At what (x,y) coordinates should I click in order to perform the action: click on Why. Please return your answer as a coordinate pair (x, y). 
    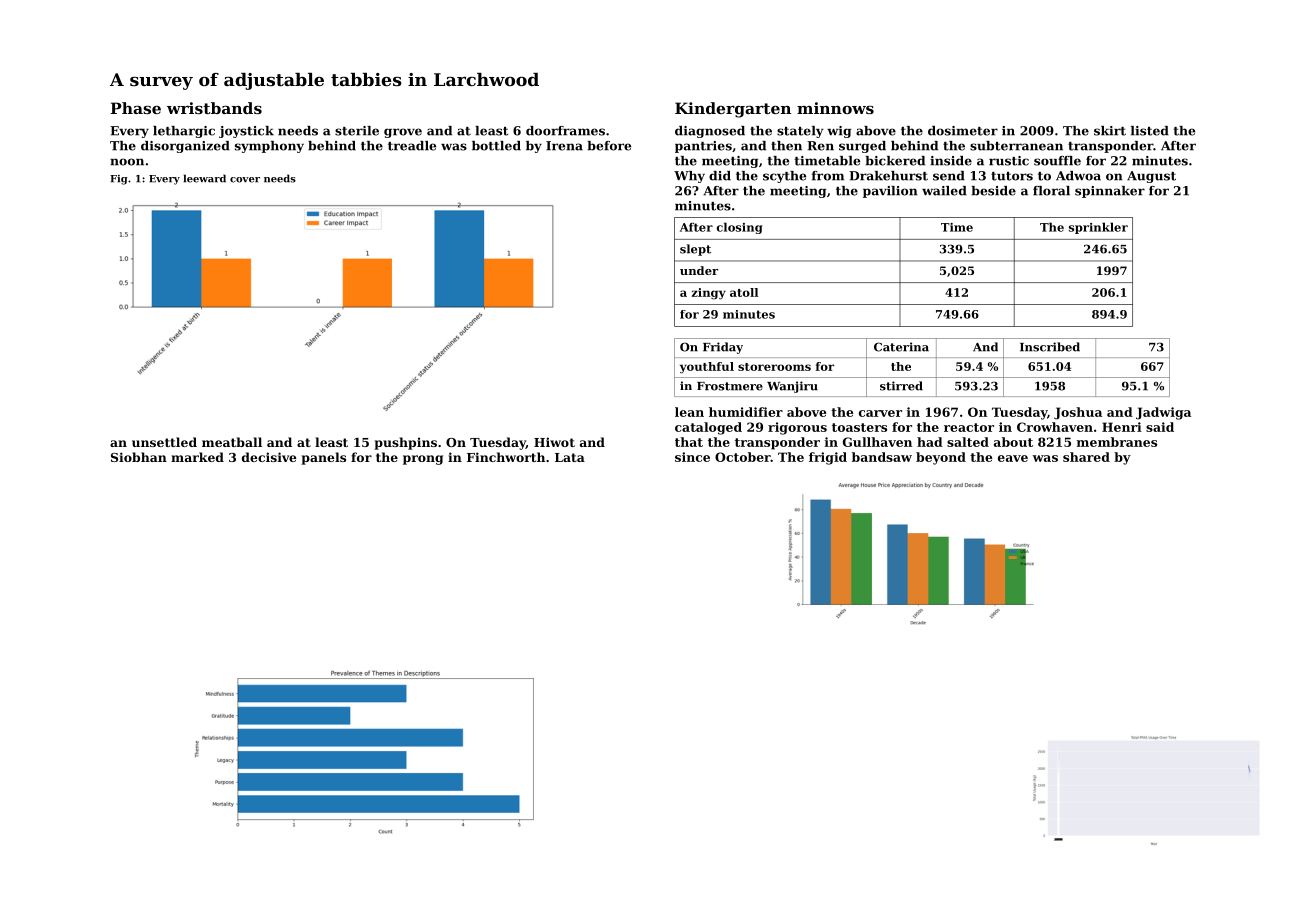
    Looking at the image, I should click on (689, 177).
